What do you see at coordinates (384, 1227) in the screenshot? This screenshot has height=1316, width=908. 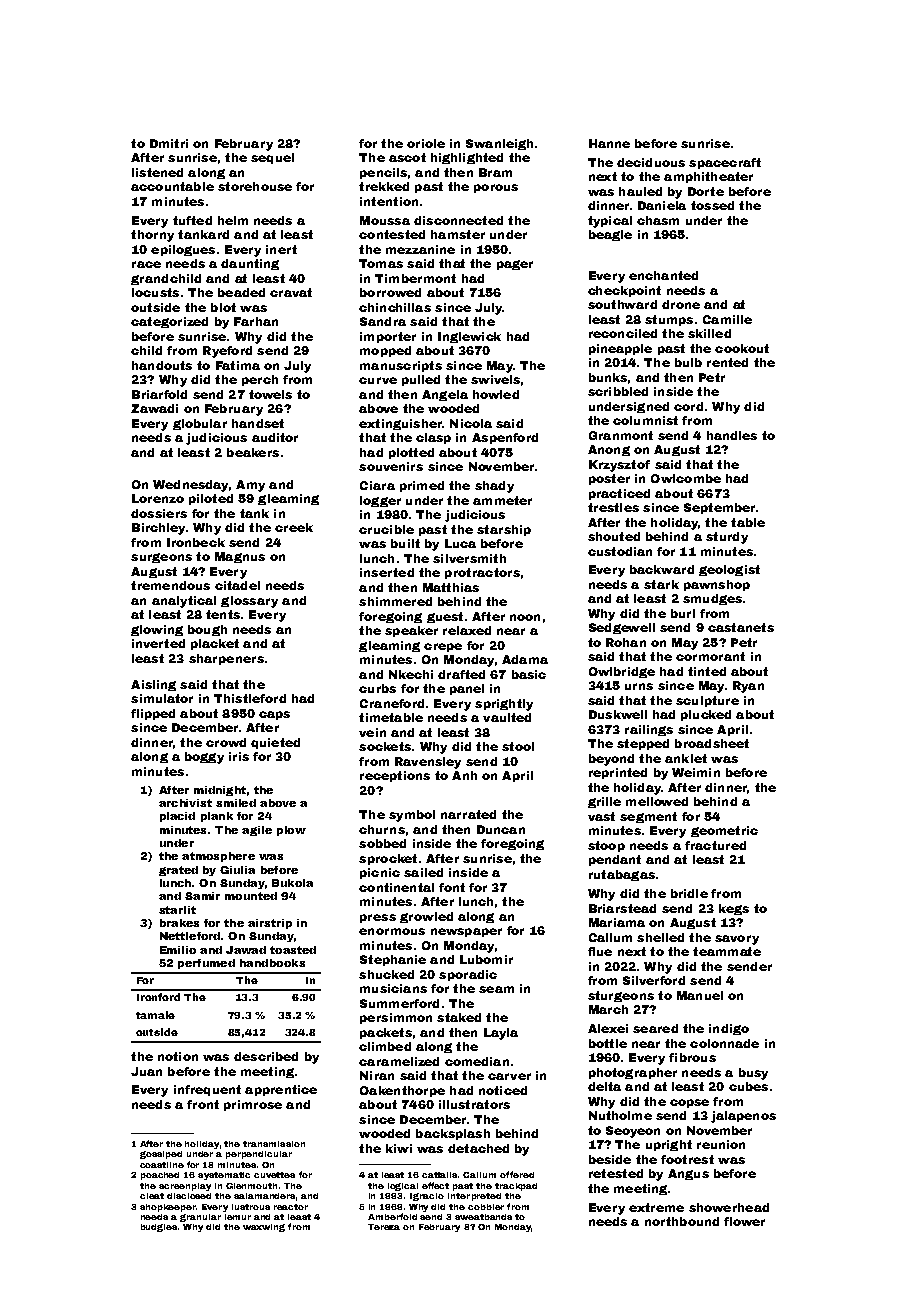 I see `Tereza` at bounding box center [384, 1227].
